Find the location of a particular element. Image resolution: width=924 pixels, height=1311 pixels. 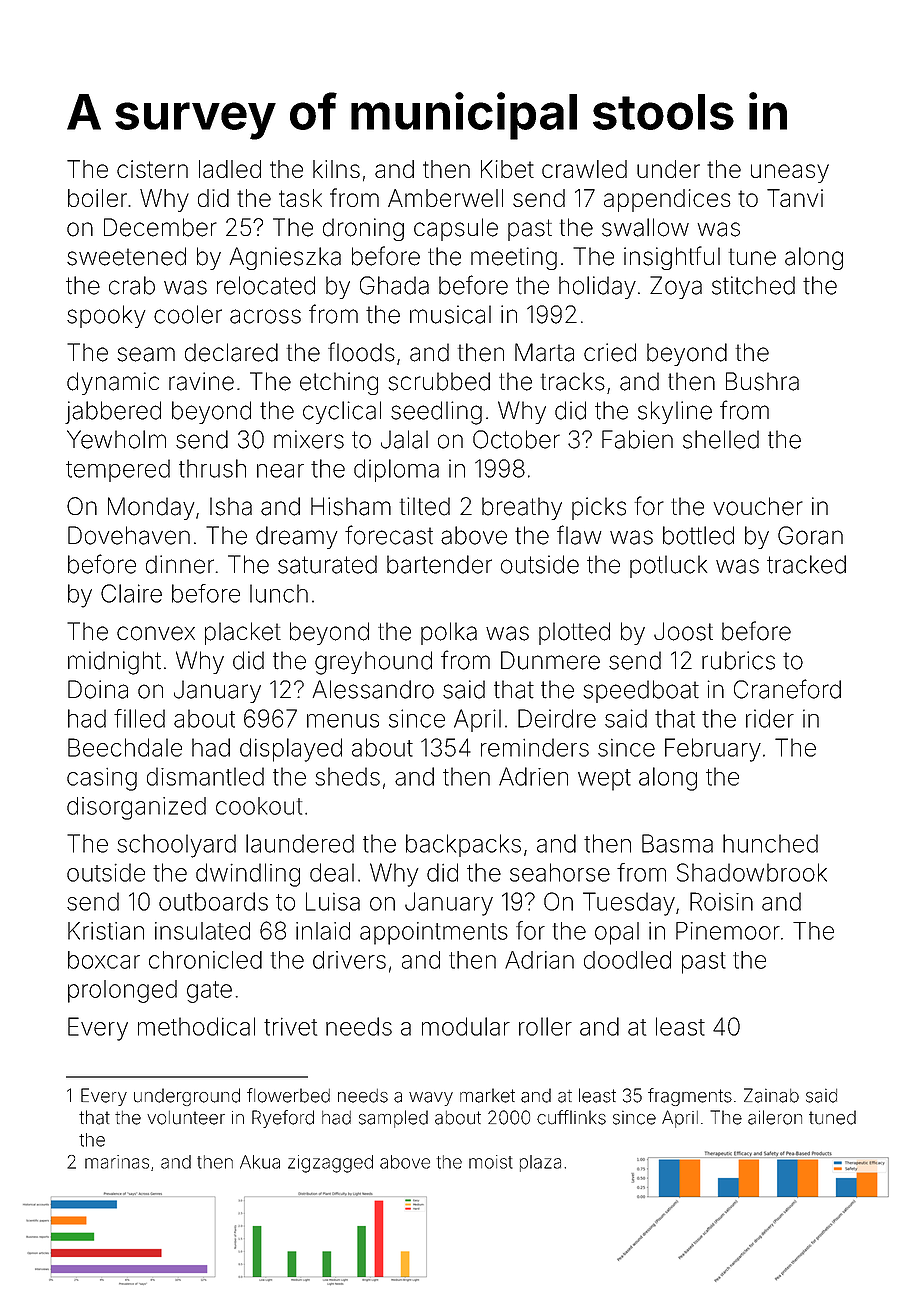

boiler is located at coordinates (97, 198).
